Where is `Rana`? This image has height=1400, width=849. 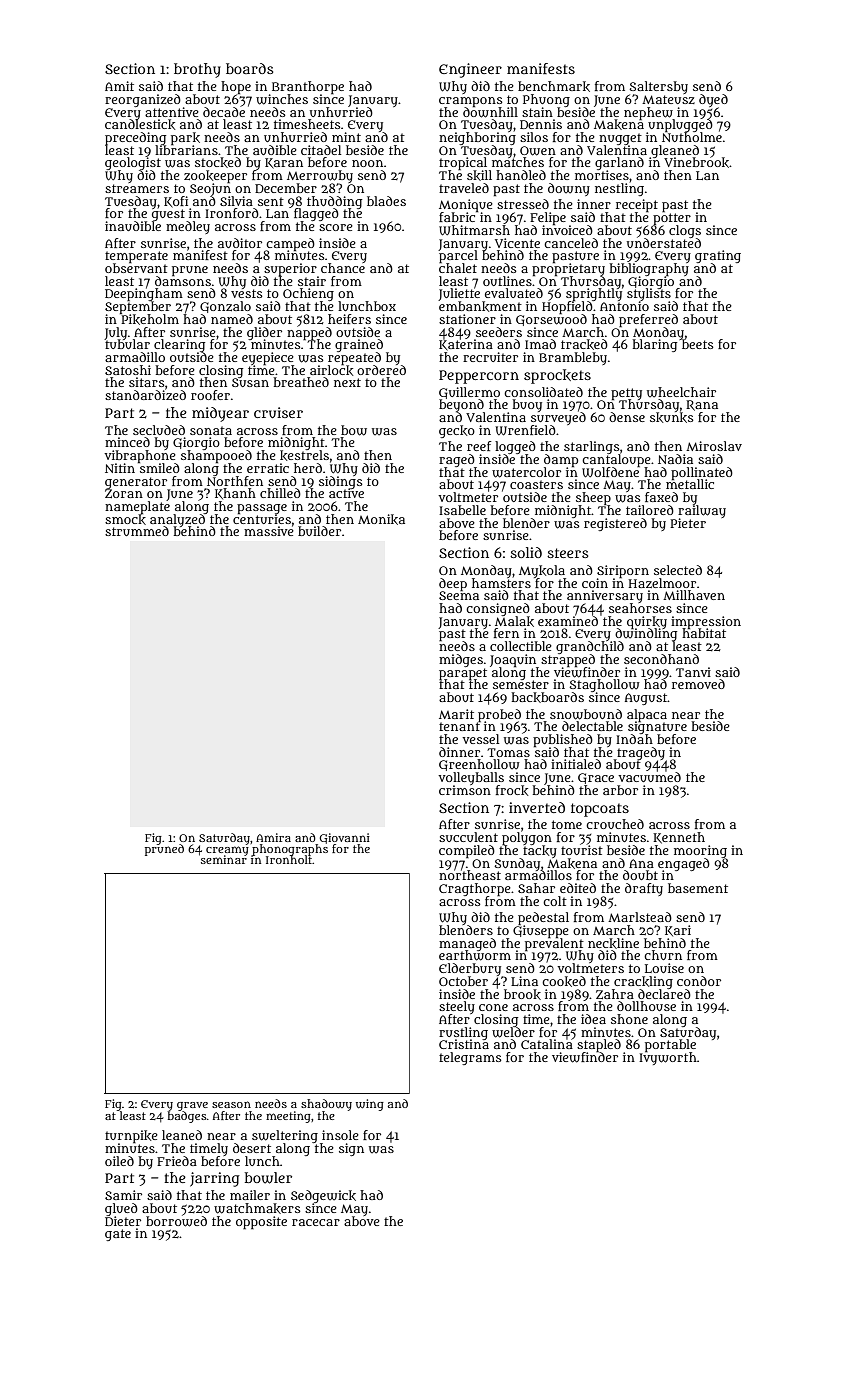
Rana is located at coordinates (702, 405).
